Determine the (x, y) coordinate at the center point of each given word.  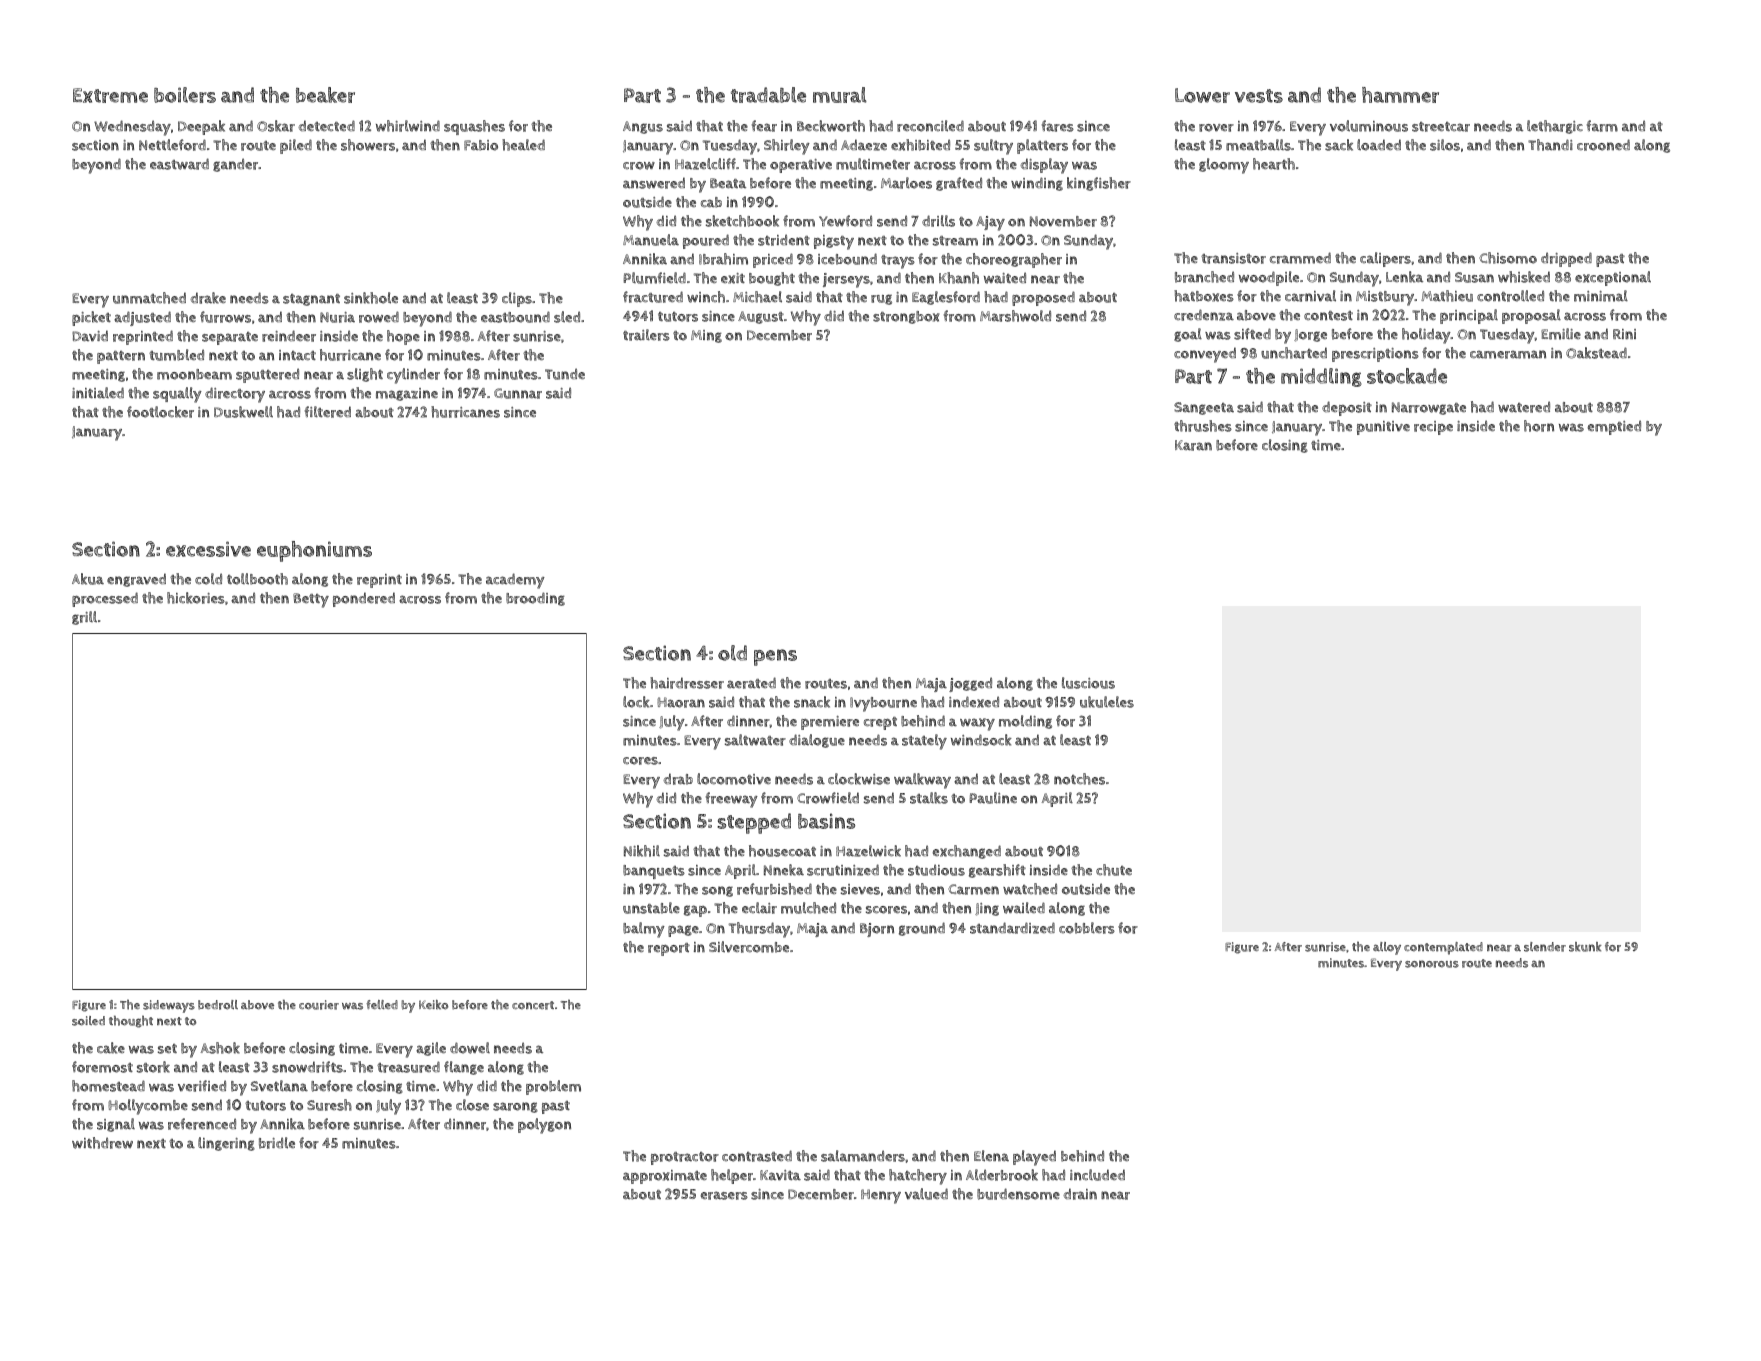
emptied (1614, 427)
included (1097, 1175)
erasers (724, 1195)
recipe (1433, 428)
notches (1079, 779)
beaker (325, 95)
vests (1259, 96)
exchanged (967, 852)
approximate (665, 1177)
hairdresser (687, 683)
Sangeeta (1204, 408)
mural (840, 95)
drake (208, 298)
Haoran (681, 702)
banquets (654, 872)
